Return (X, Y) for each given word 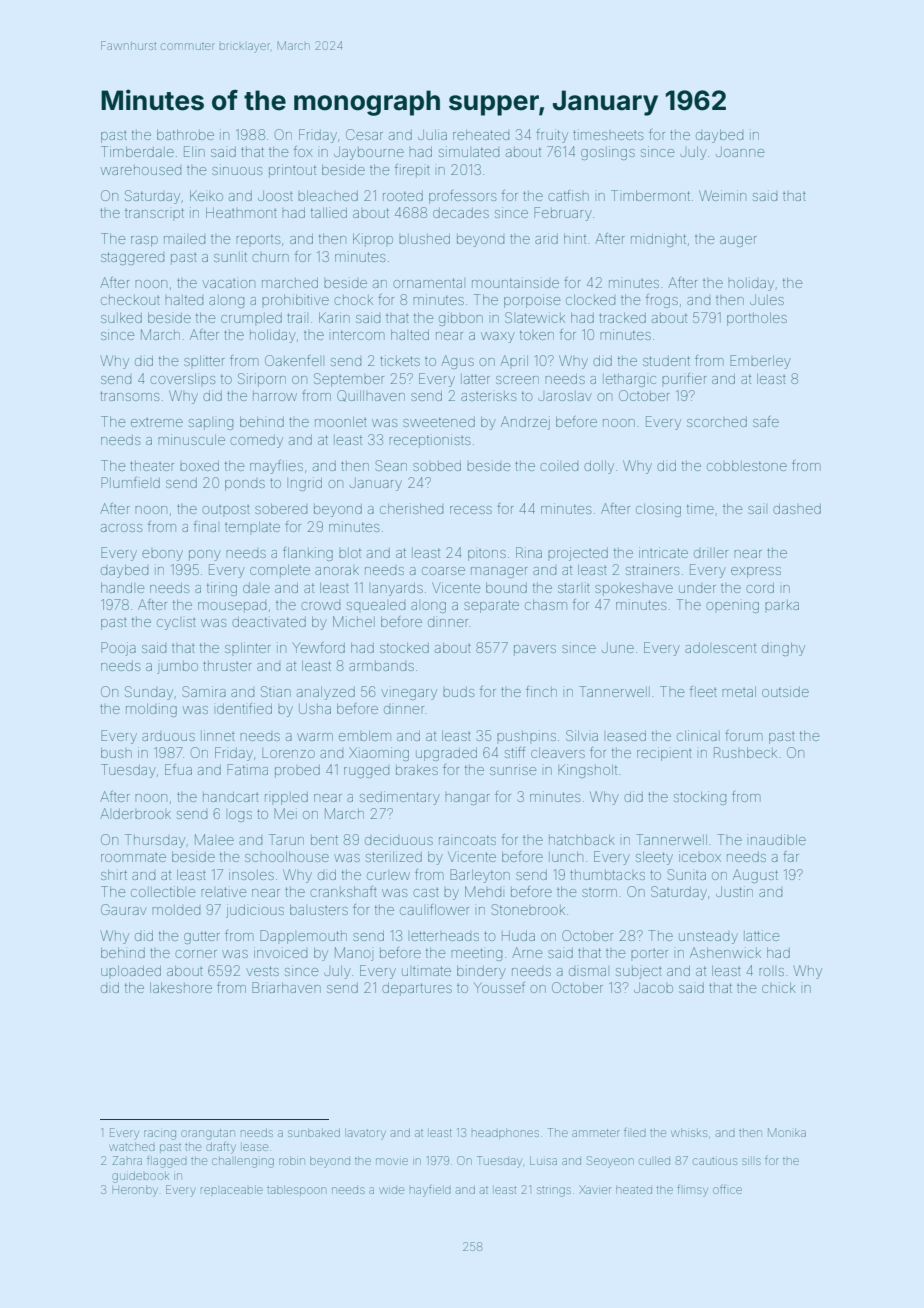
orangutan (208, 1134)
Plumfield (130, 482)
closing (658, 510)
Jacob (653, 988)
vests (262, 971)
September (349, 380)
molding (151, 710)
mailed (184, 238)
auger (738, 241)
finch (541, 691)
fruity (552, 136)
